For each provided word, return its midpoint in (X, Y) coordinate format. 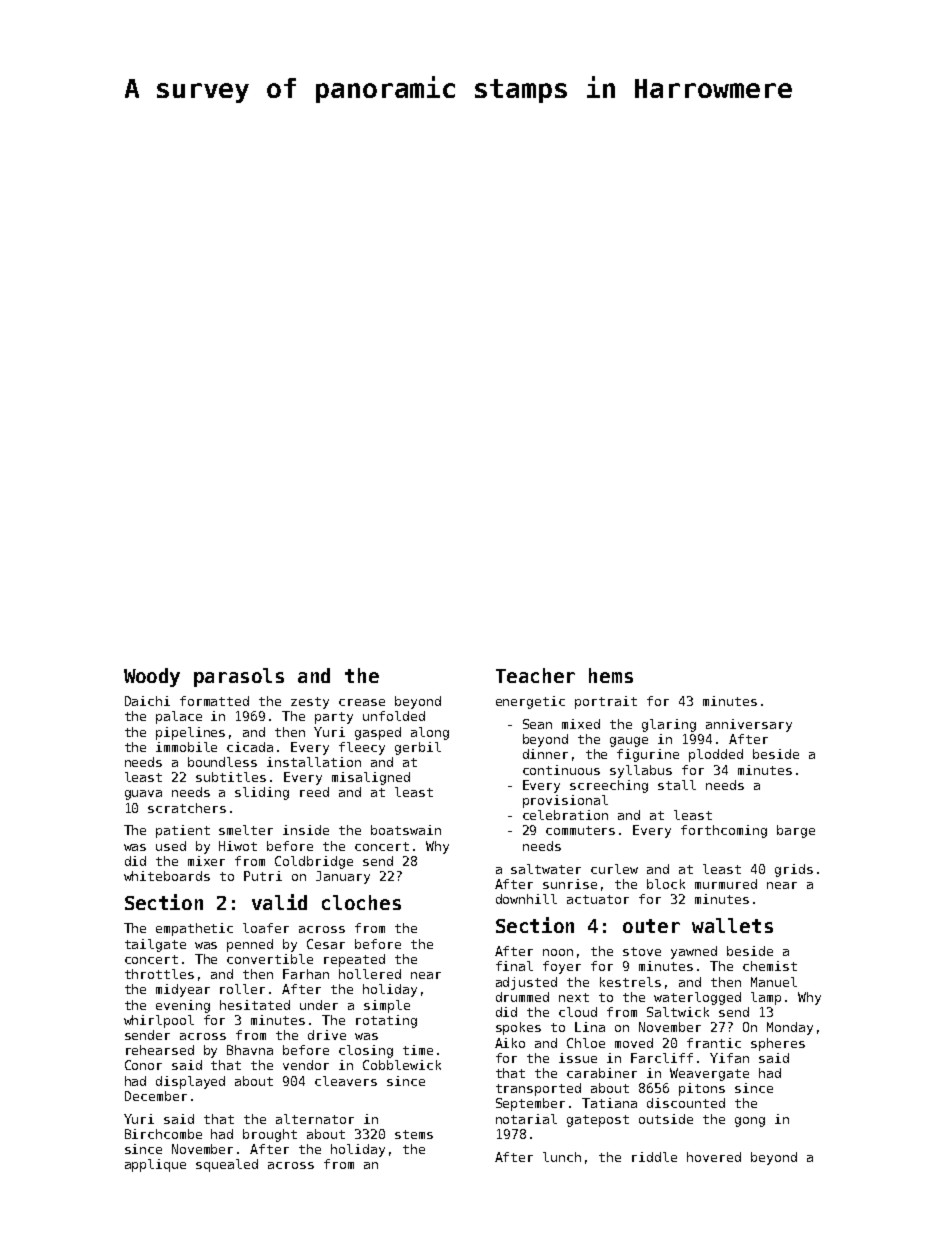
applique (155, 1165)
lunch (562, 1157)
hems (611, 675)
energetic (530, 702)
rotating (386, 1021)
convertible (270, 959)
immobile (186, 747)
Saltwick (678, 1012)
